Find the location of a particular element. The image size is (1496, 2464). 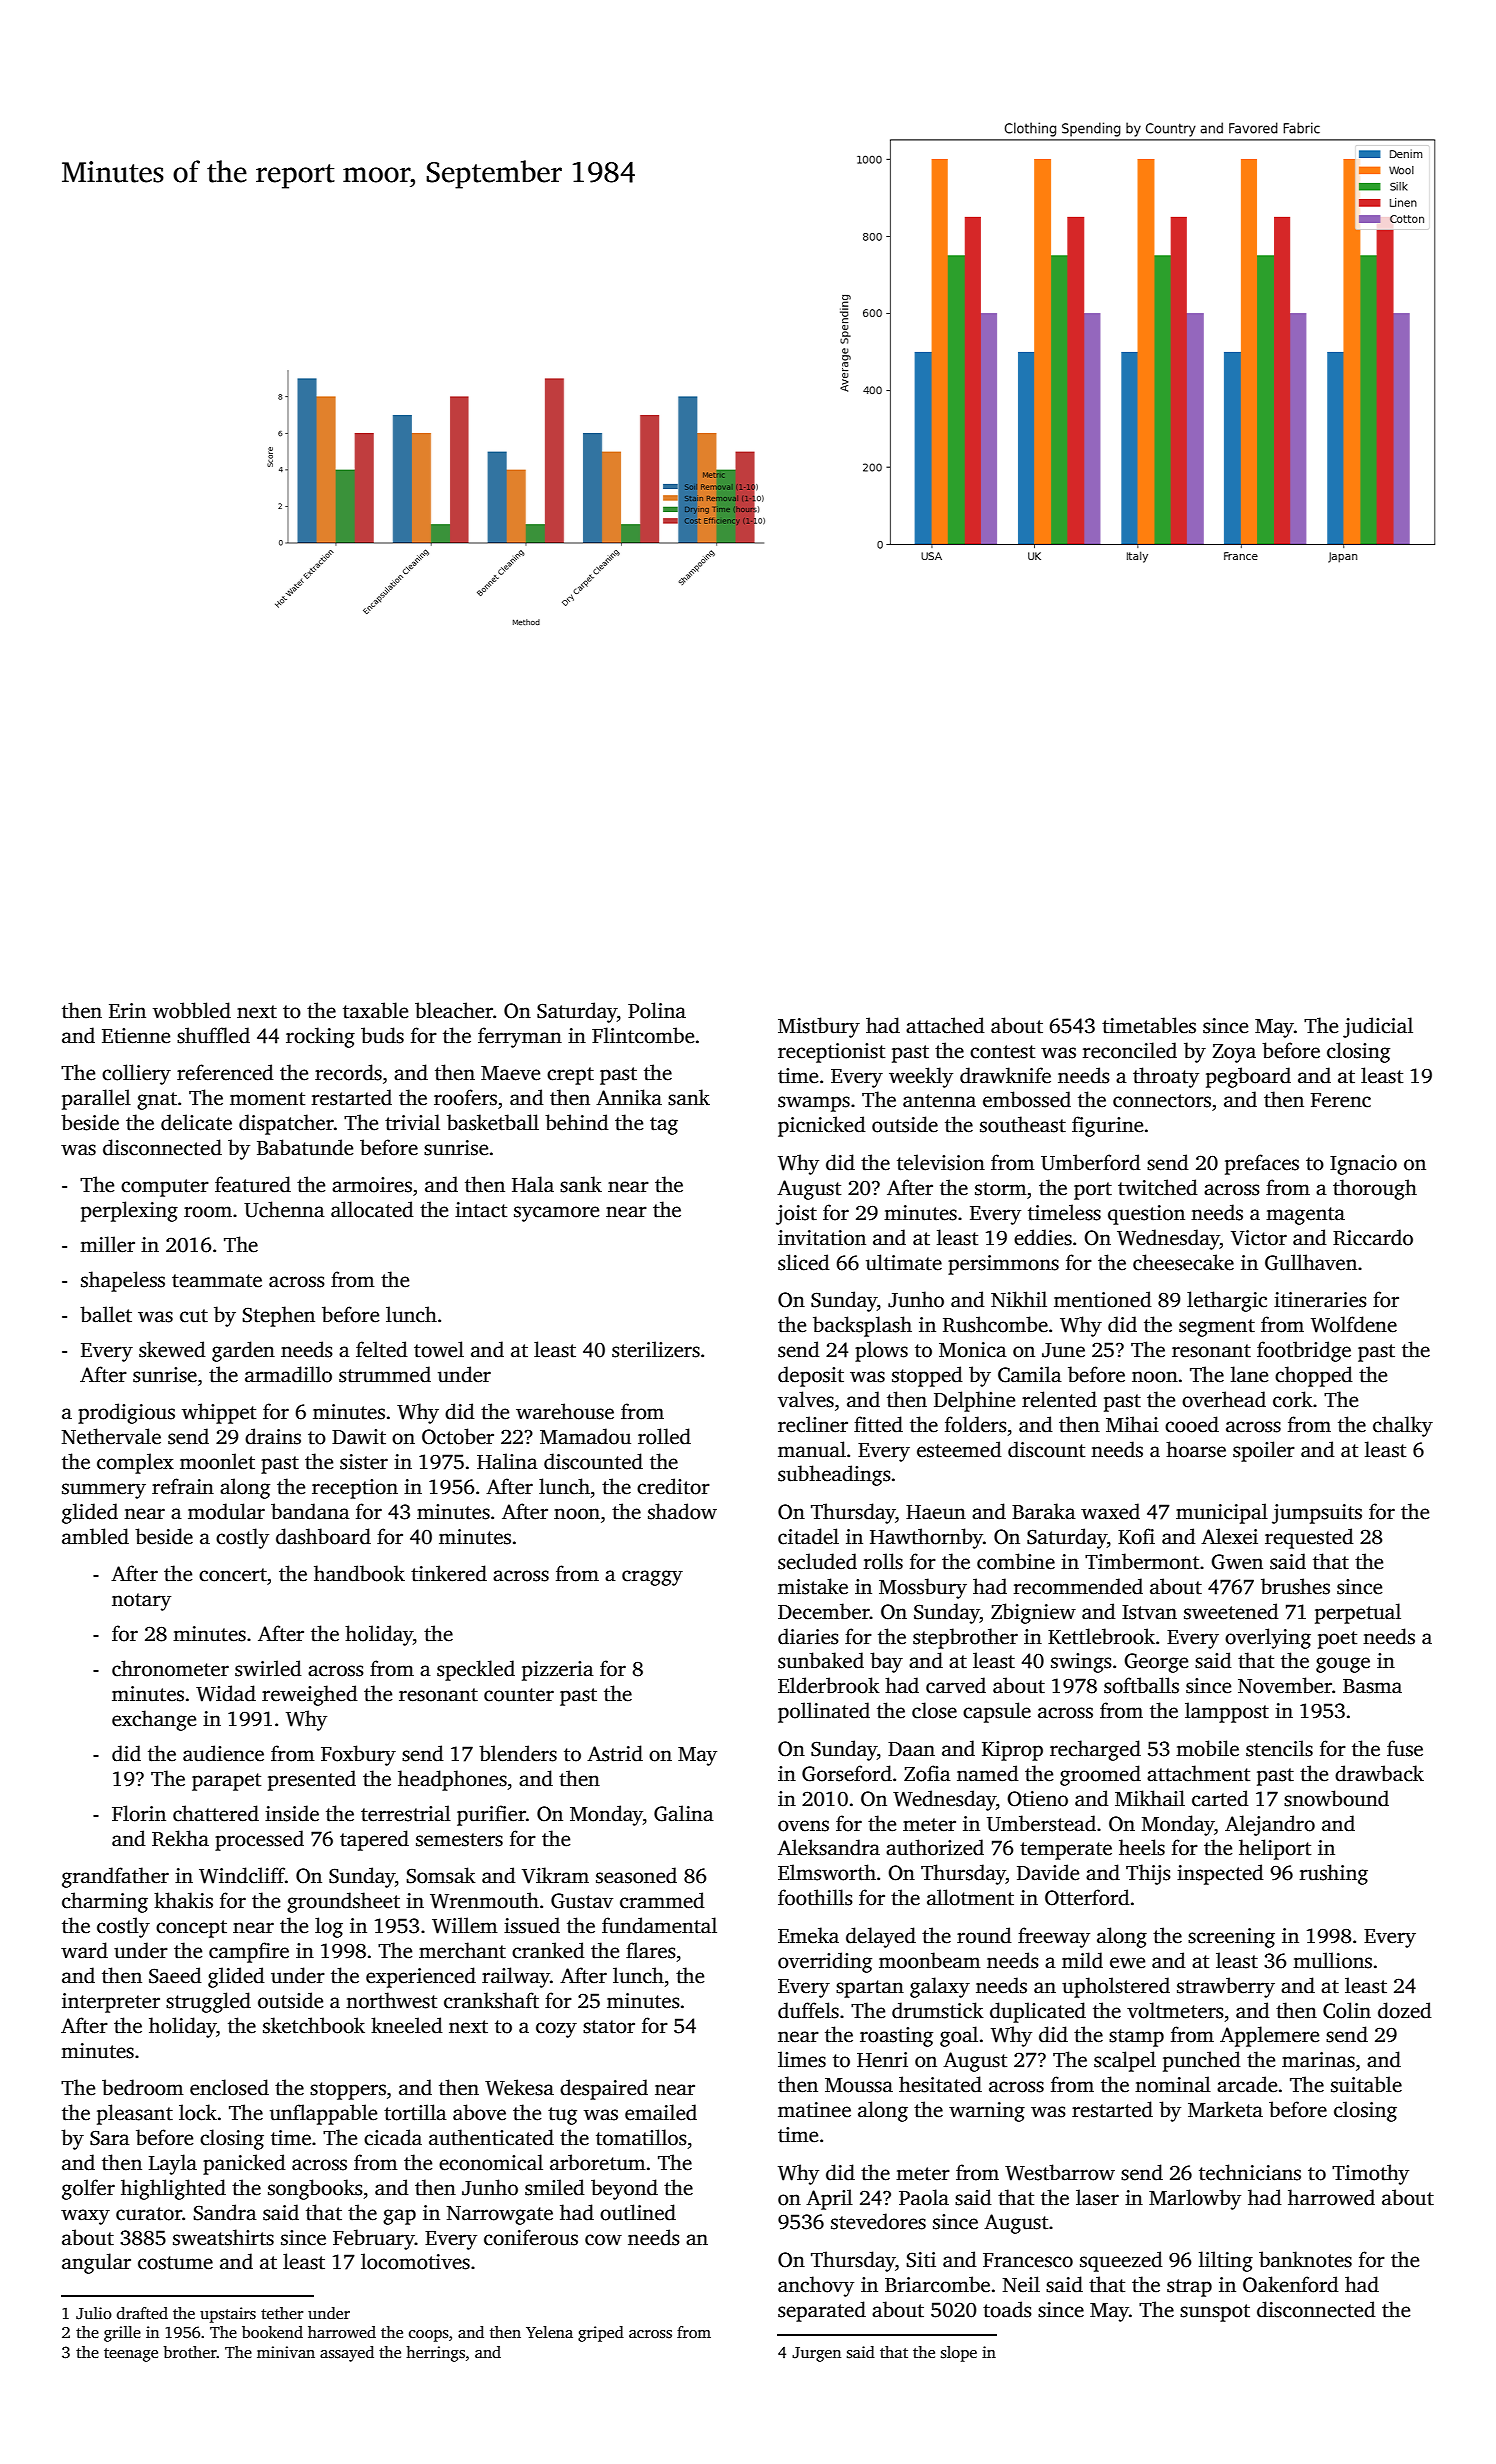

cooed is located at coordinates (1192, 1424).
